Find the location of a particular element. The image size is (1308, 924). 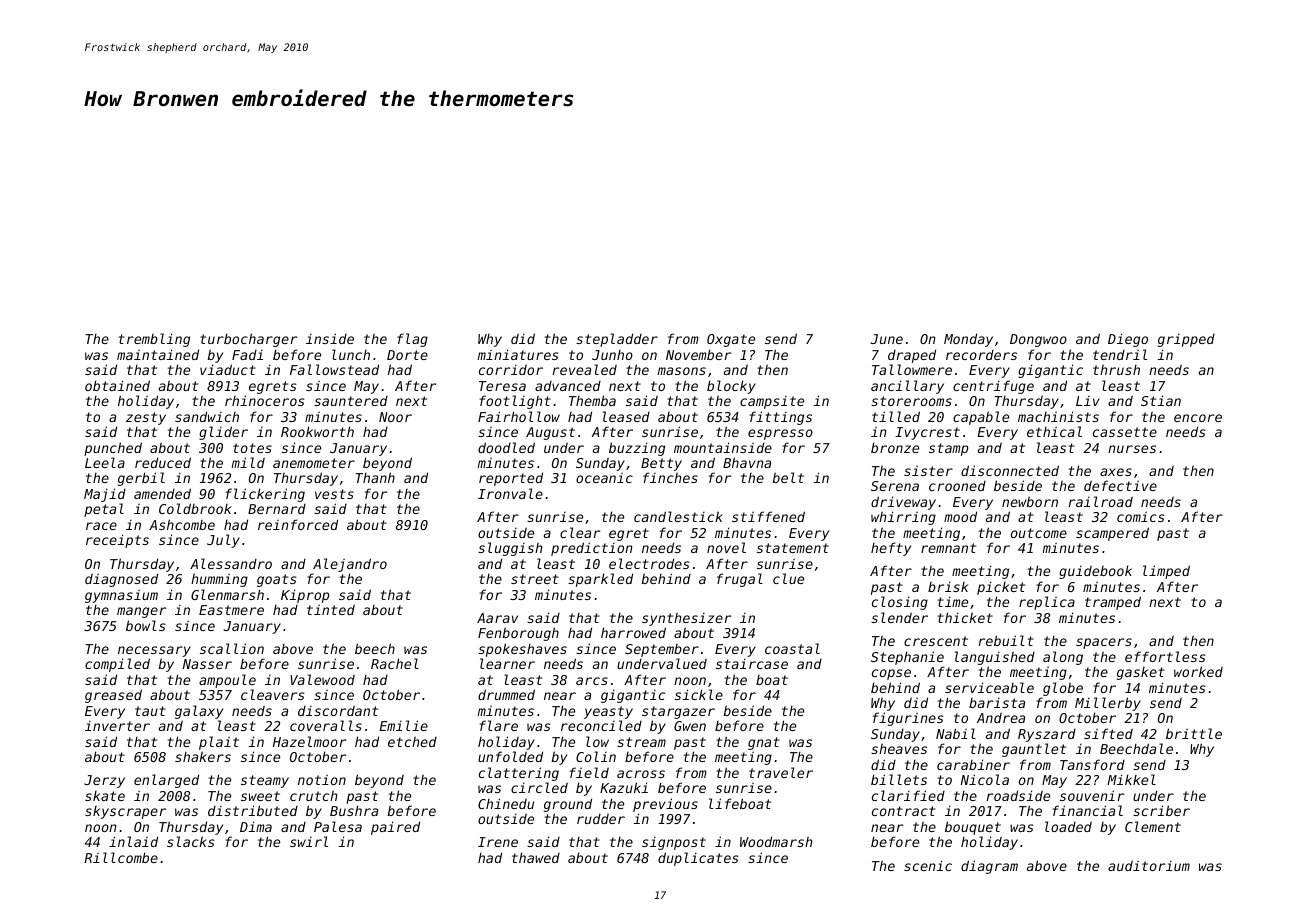

Aarav is located at coordinates (497, 618).
